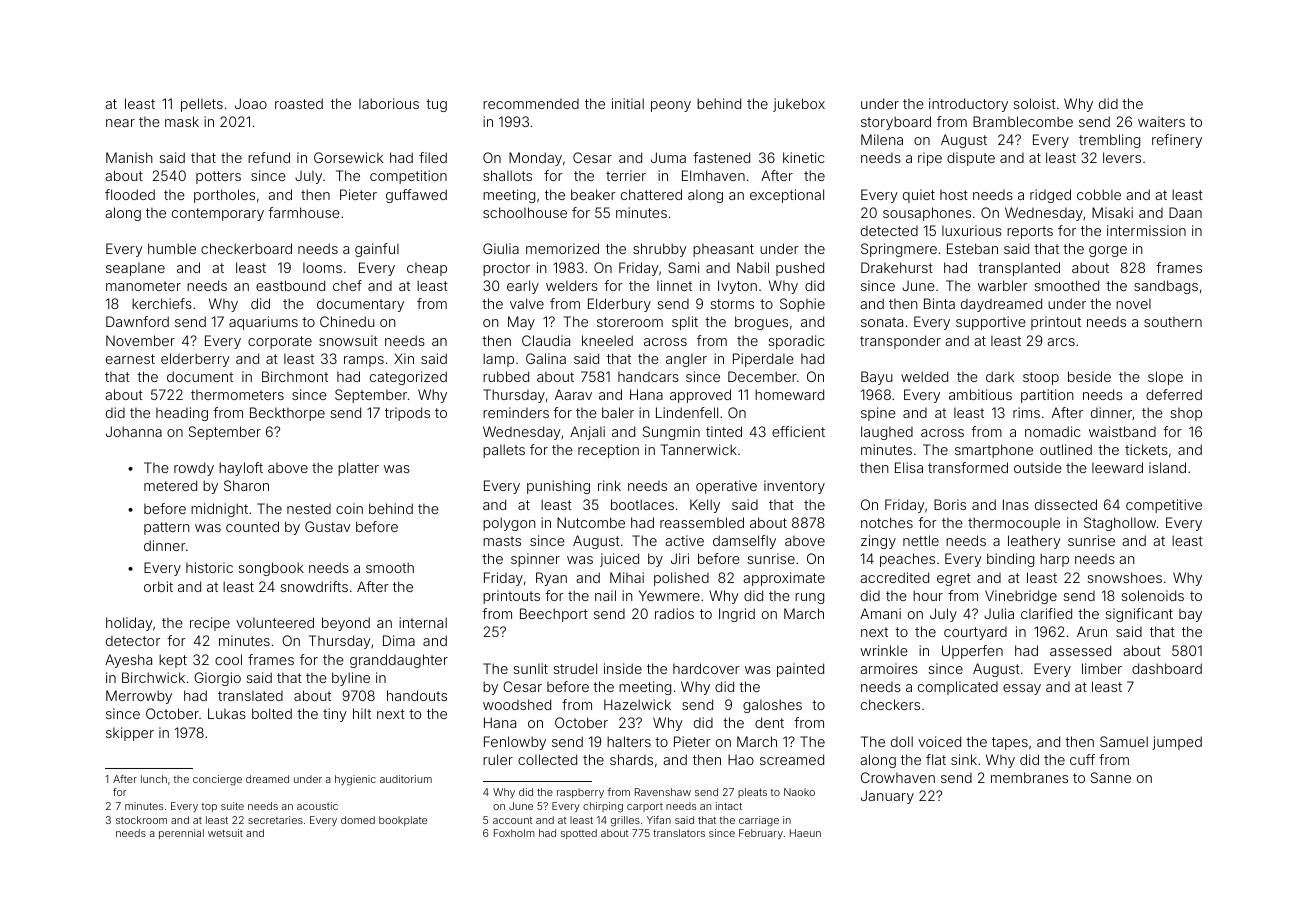 This page has height=924, width=1308. I want to click on Nutcombe, so click(591, 522).
